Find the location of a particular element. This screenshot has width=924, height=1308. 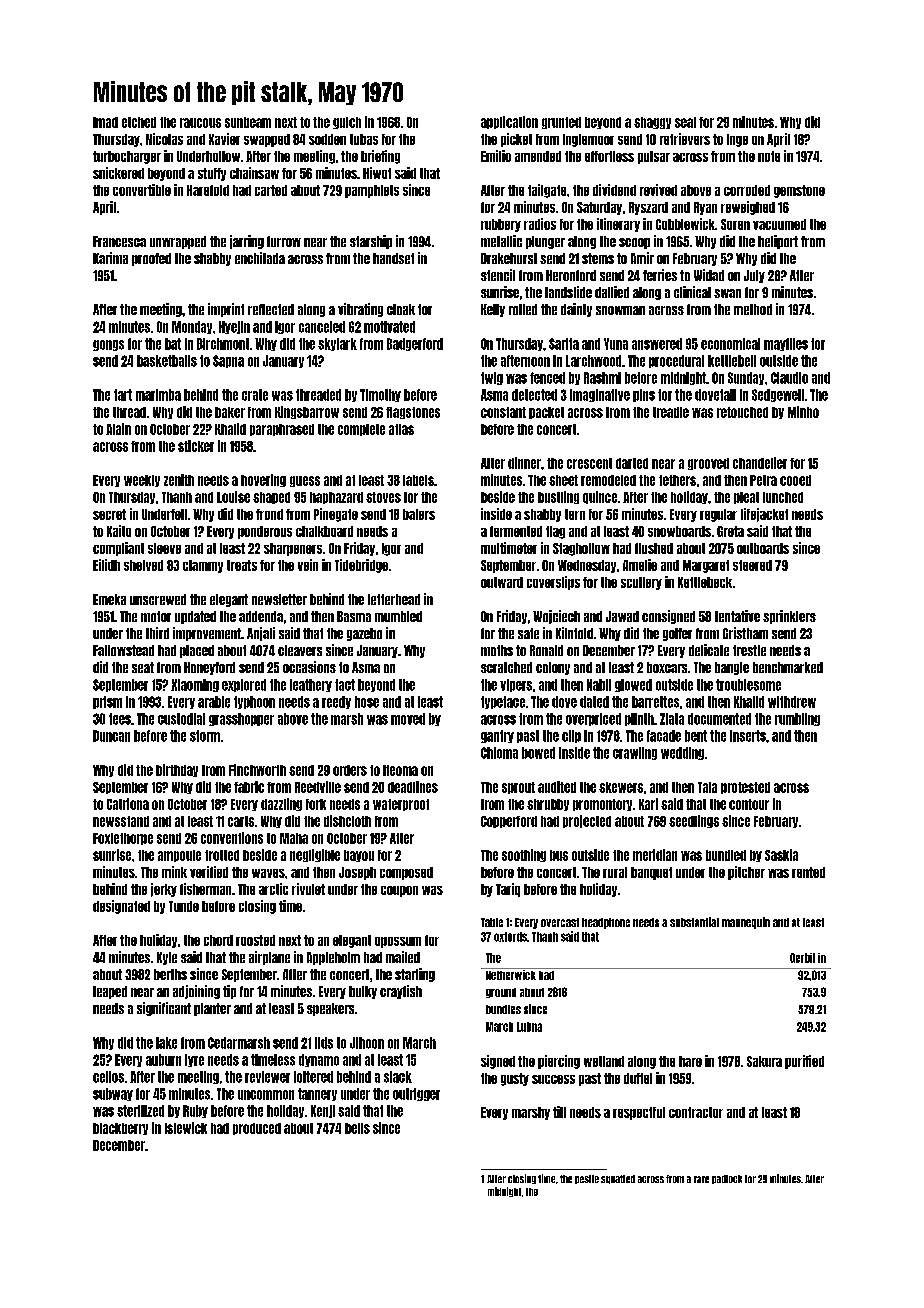

zenith is located at coordinates (179, 480).
